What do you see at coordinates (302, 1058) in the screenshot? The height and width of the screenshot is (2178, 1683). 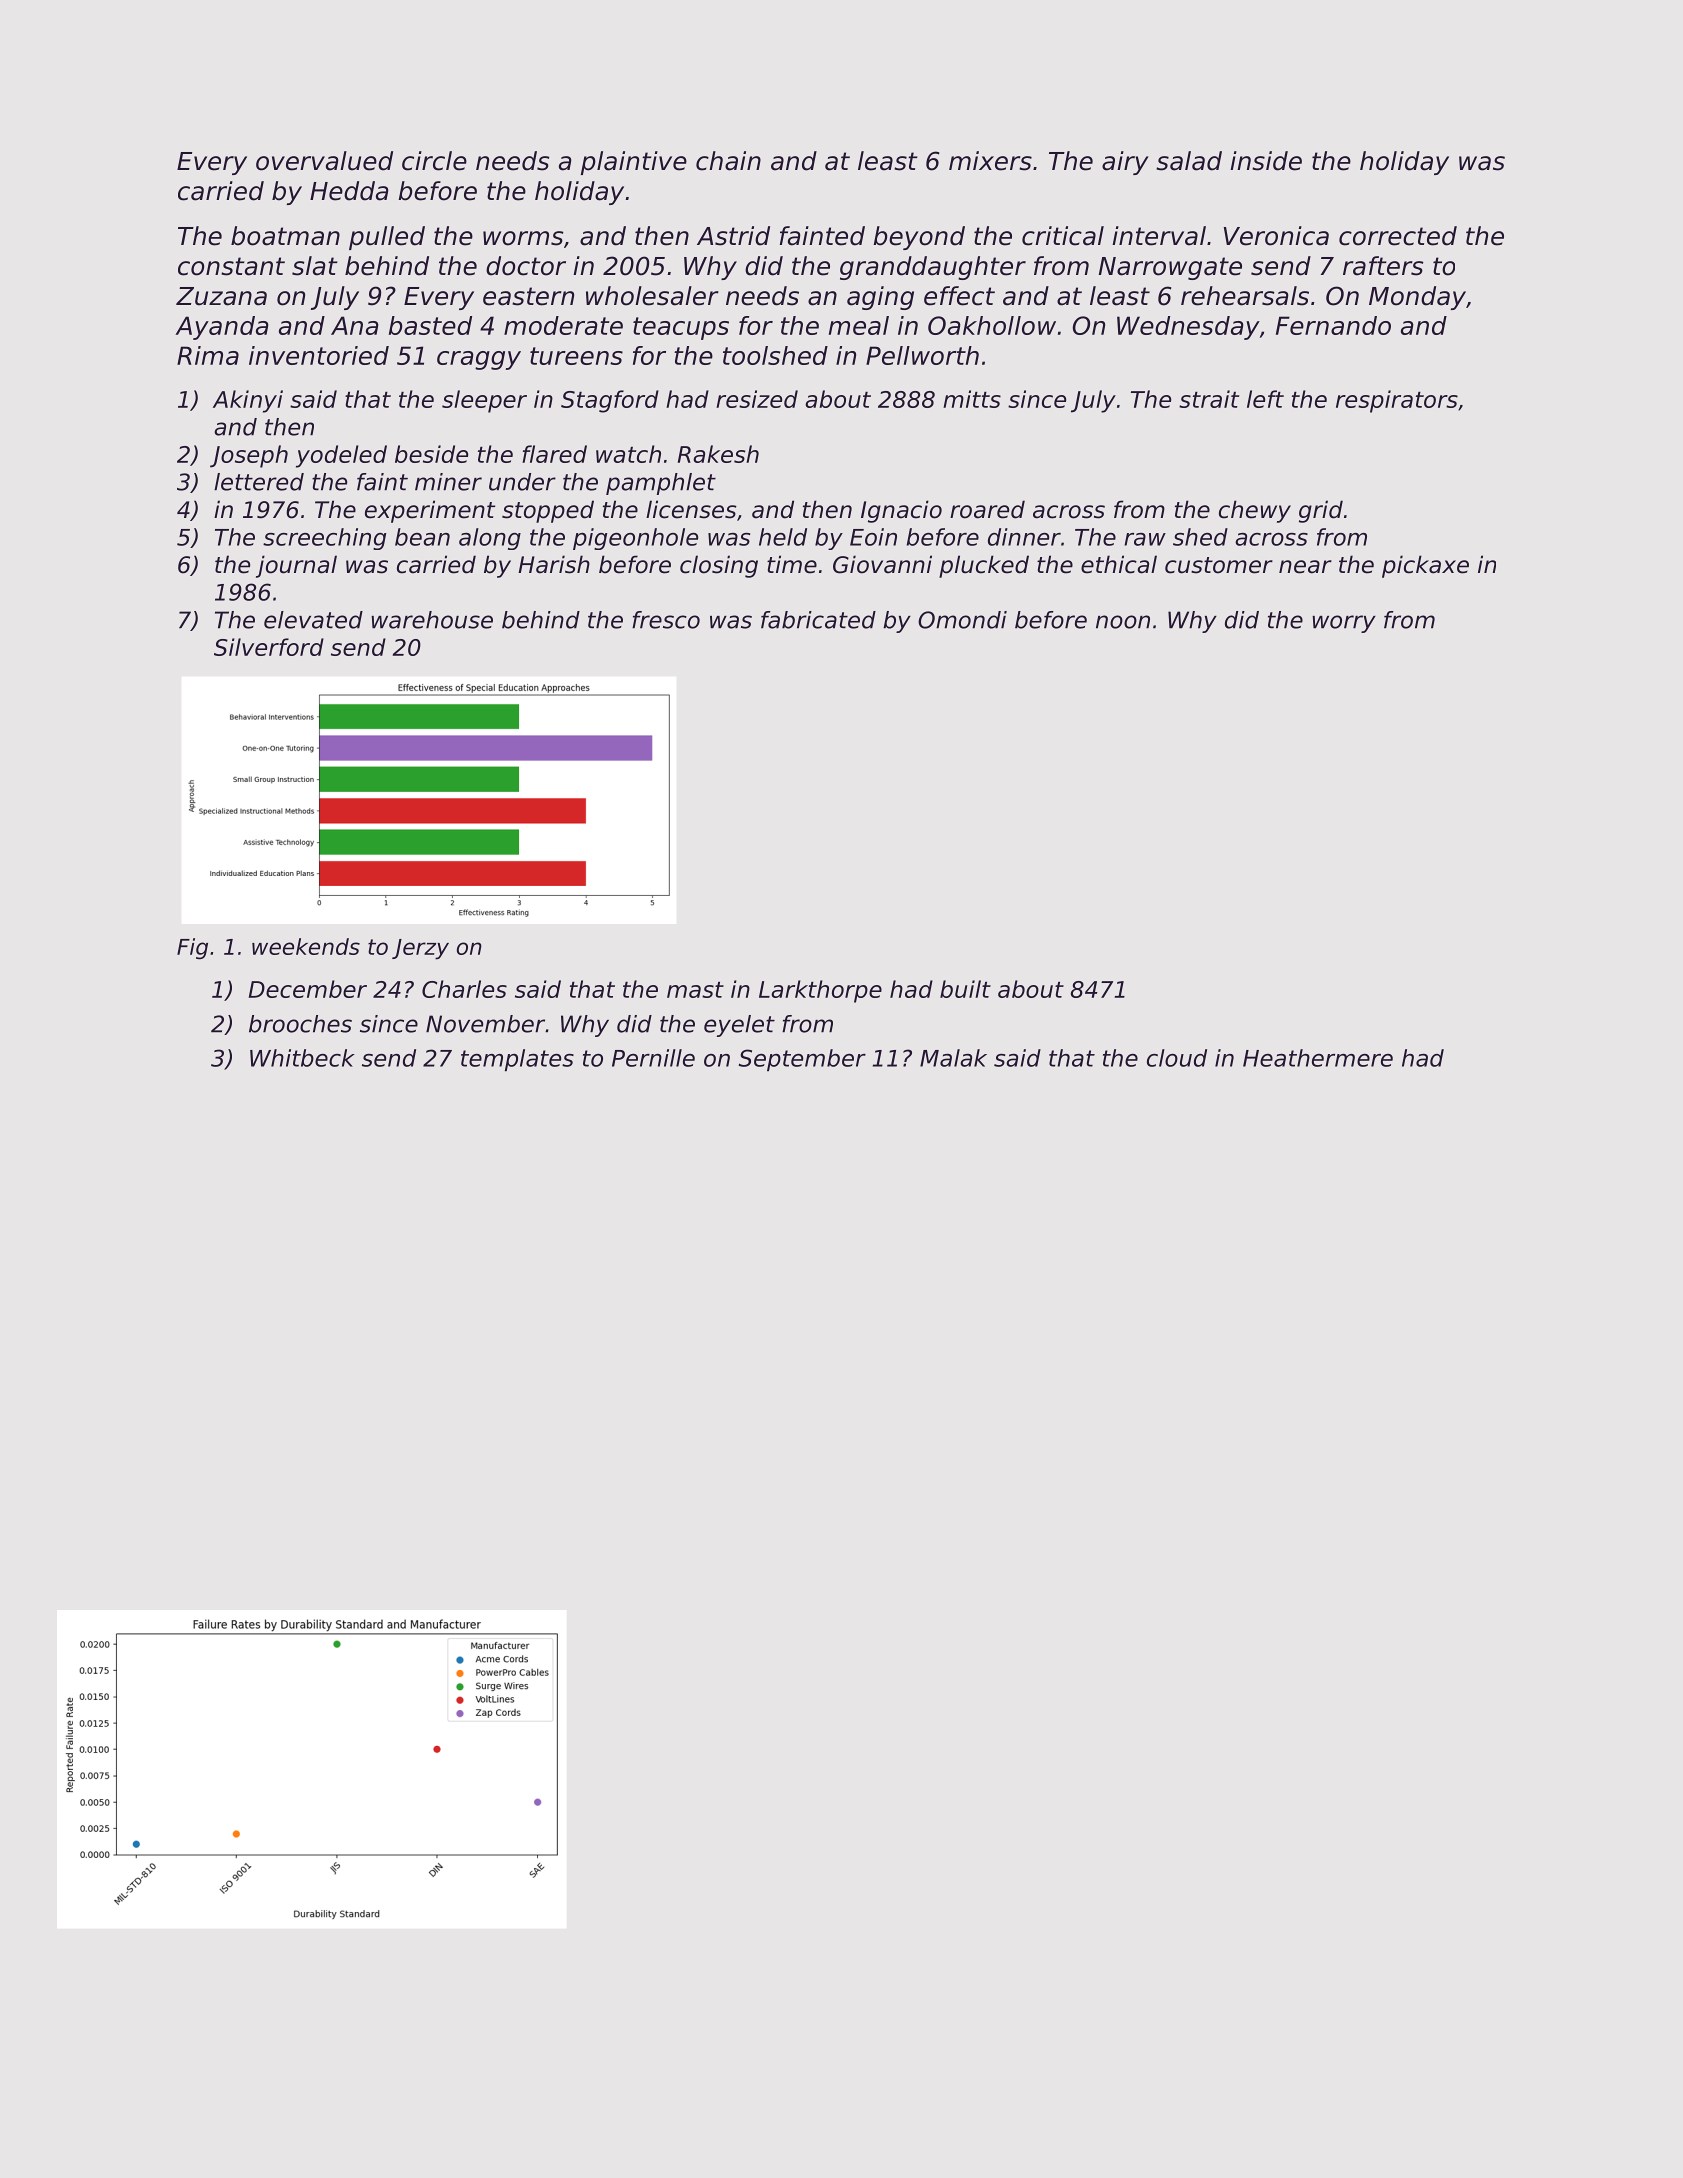 I see `Whitbeck` at bounding box center [302, 1058].
